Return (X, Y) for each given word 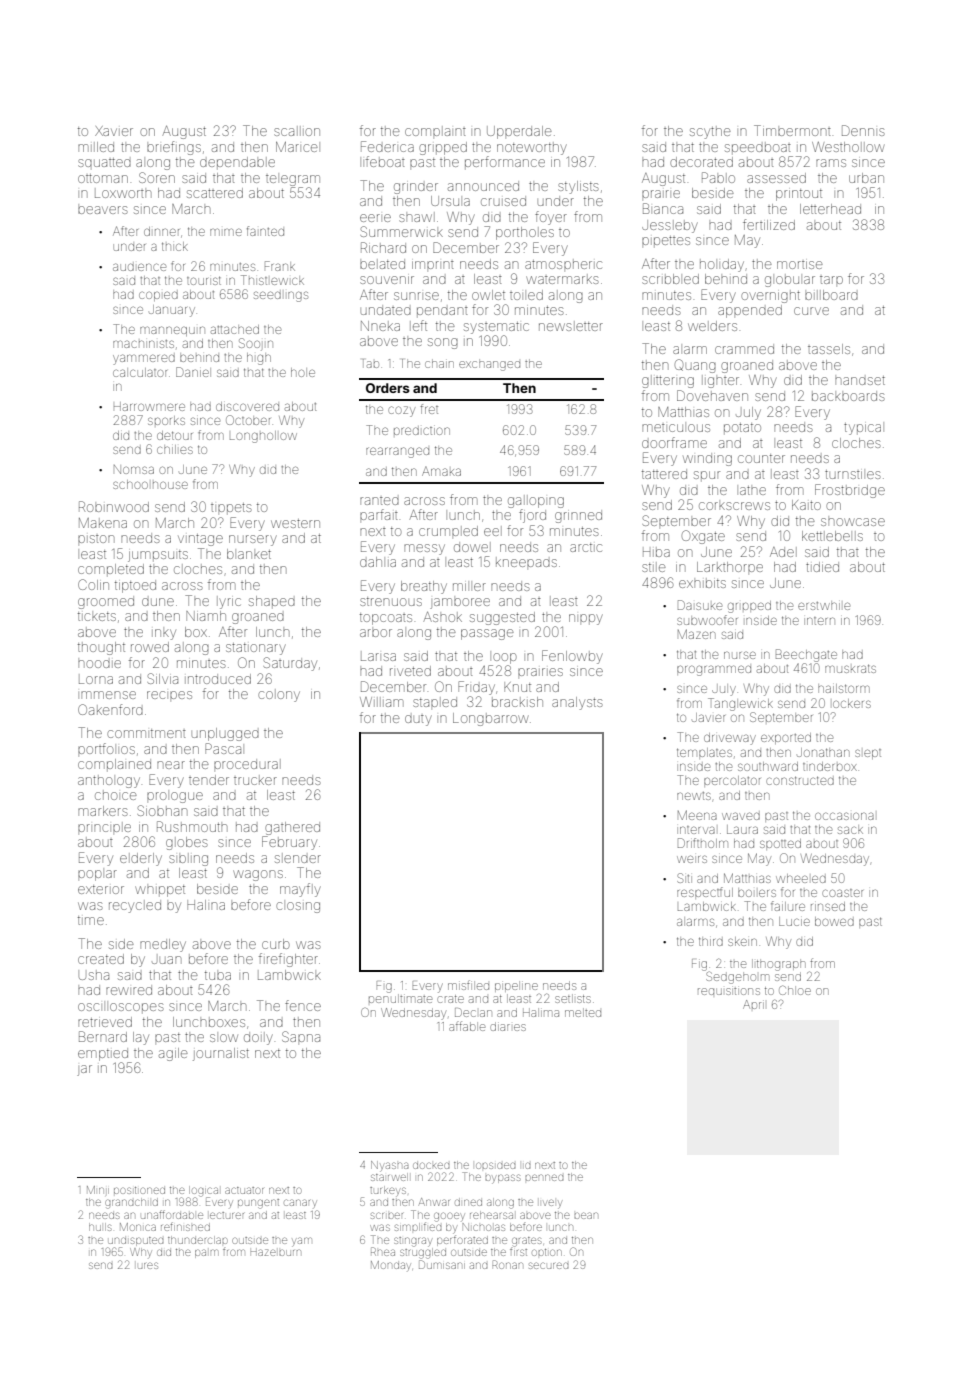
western (295, 523)
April (753, 1004)
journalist (221, 1054)
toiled (526, 295)
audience (139, 267)
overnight (770, 296)
